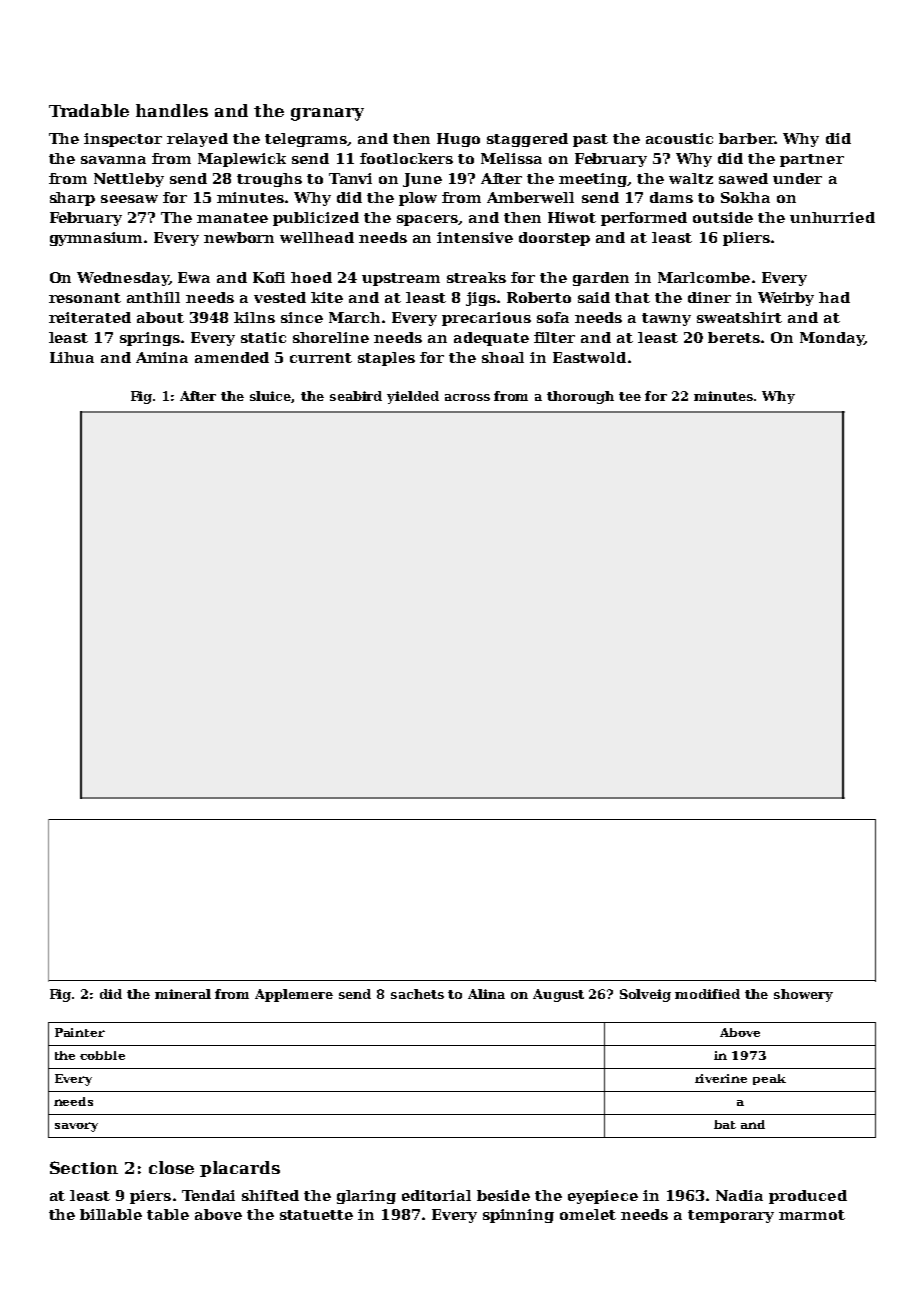 The width and height of the screenshot is (924, 1308). What do you see at coordinates (467, 397) in the screenshot?
I see `across` at bounding box center [467, 397].
